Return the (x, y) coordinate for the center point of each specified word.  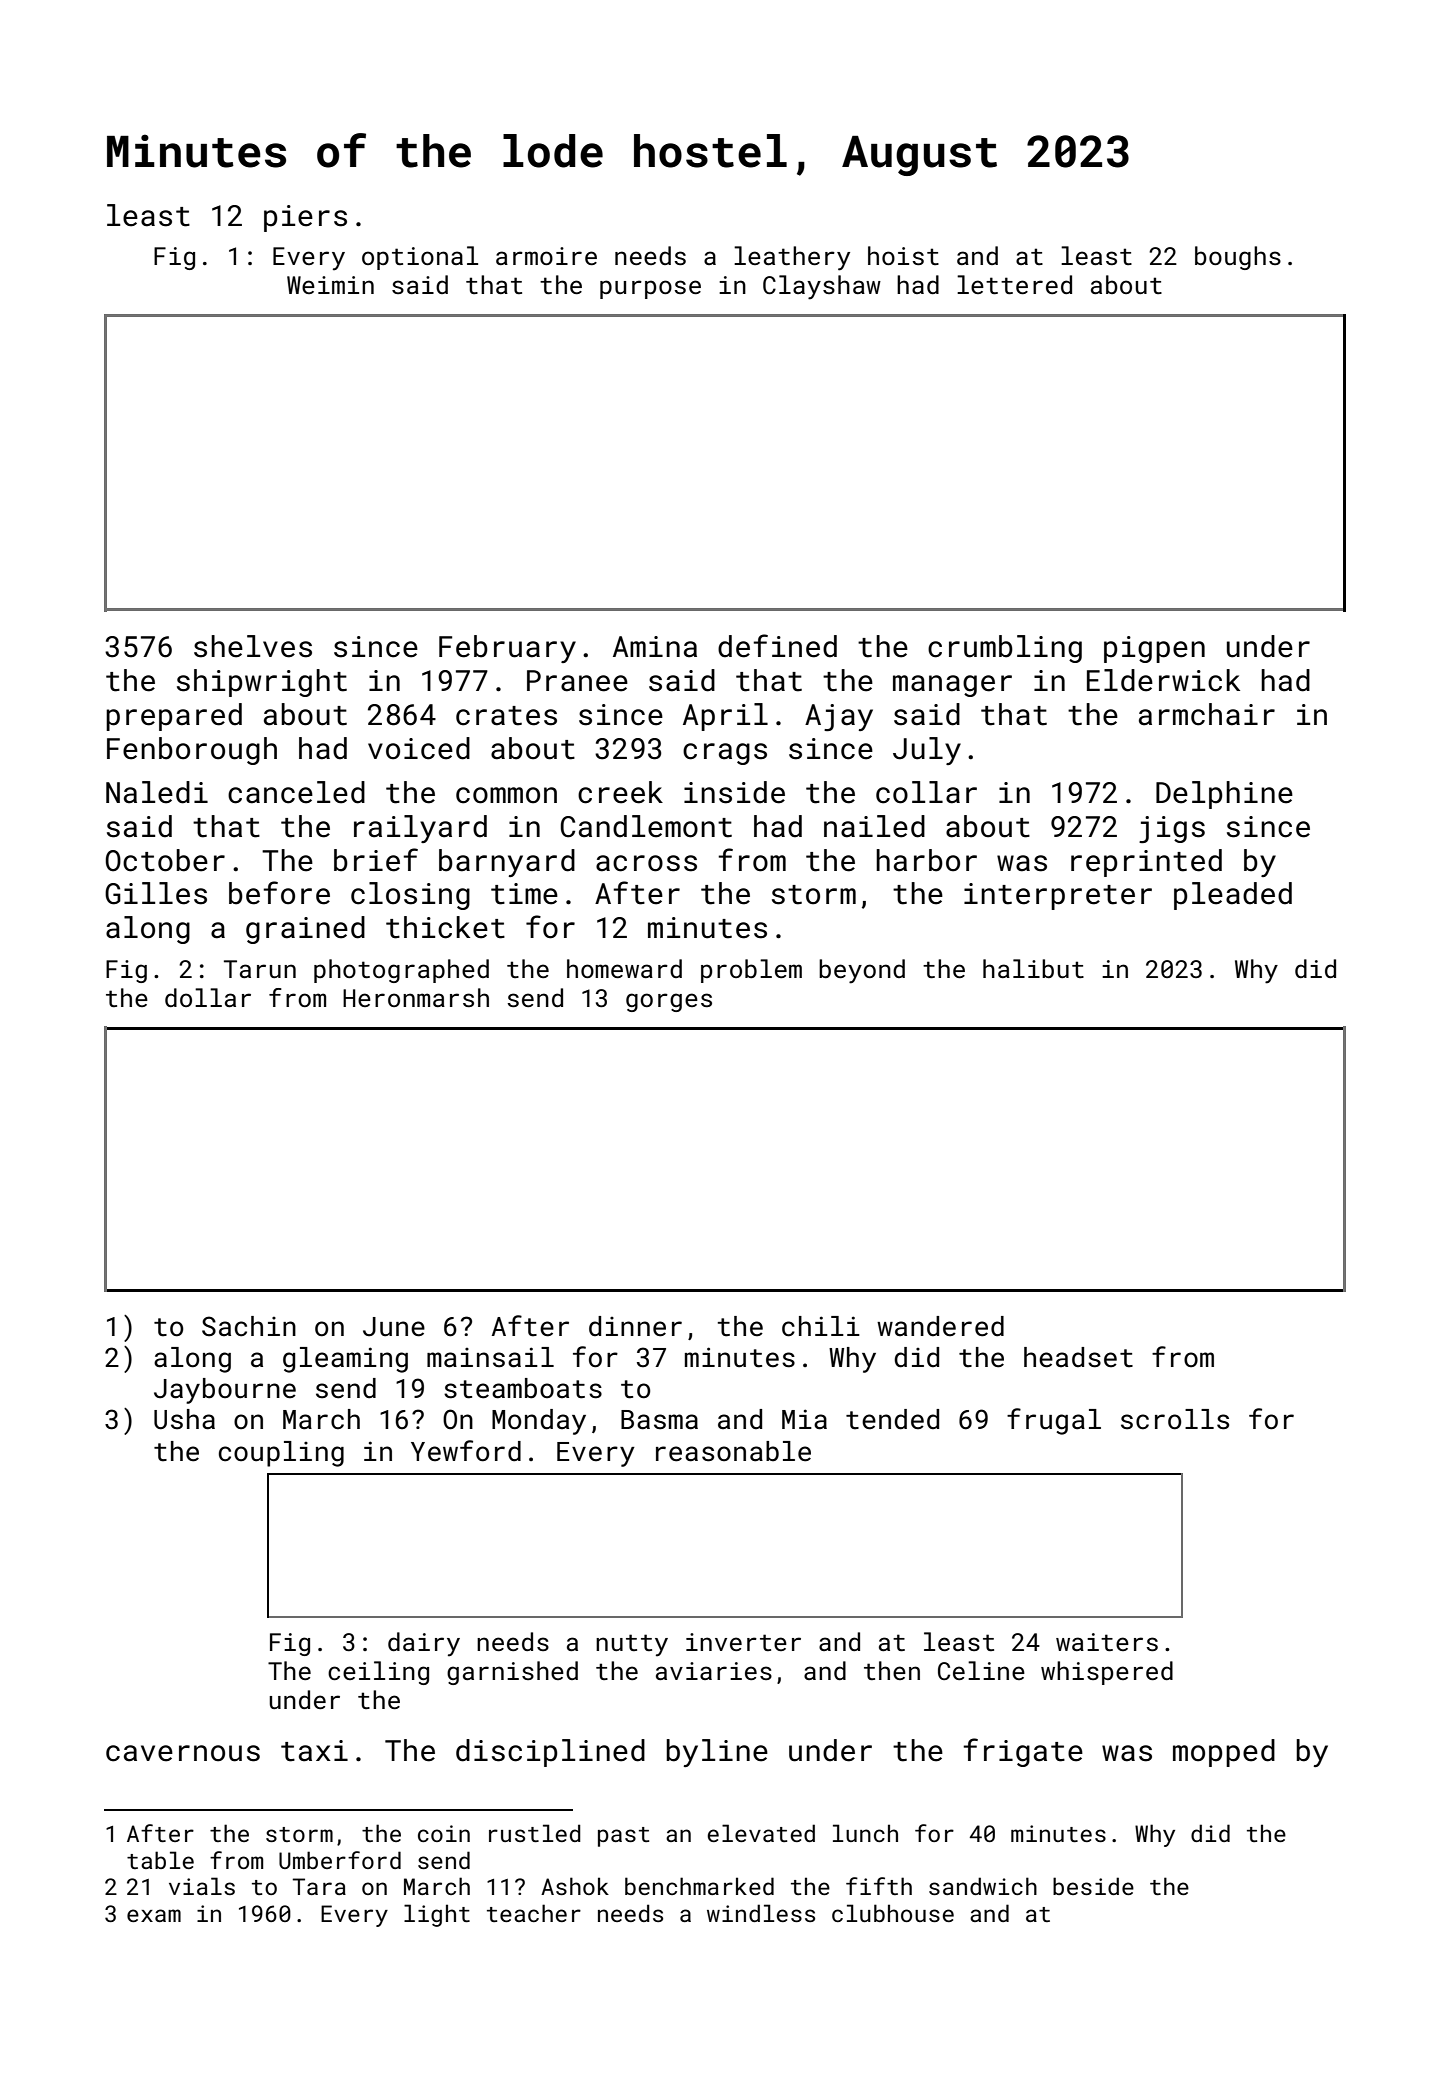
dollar (208, 997)
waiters (1107, 1642)
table (160, 1860)
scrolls (1175, 1419)
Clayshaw (822, 287)
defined (777, 646)
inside (734, 792)
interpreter (1058, 896)
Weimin (330, 285)
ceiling (378, 1673)
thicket (445, 927)
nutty (632, 1645)
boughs (1238, 258)
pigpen (1154, 649)
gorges (669, 1002)
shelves (253, 646)
